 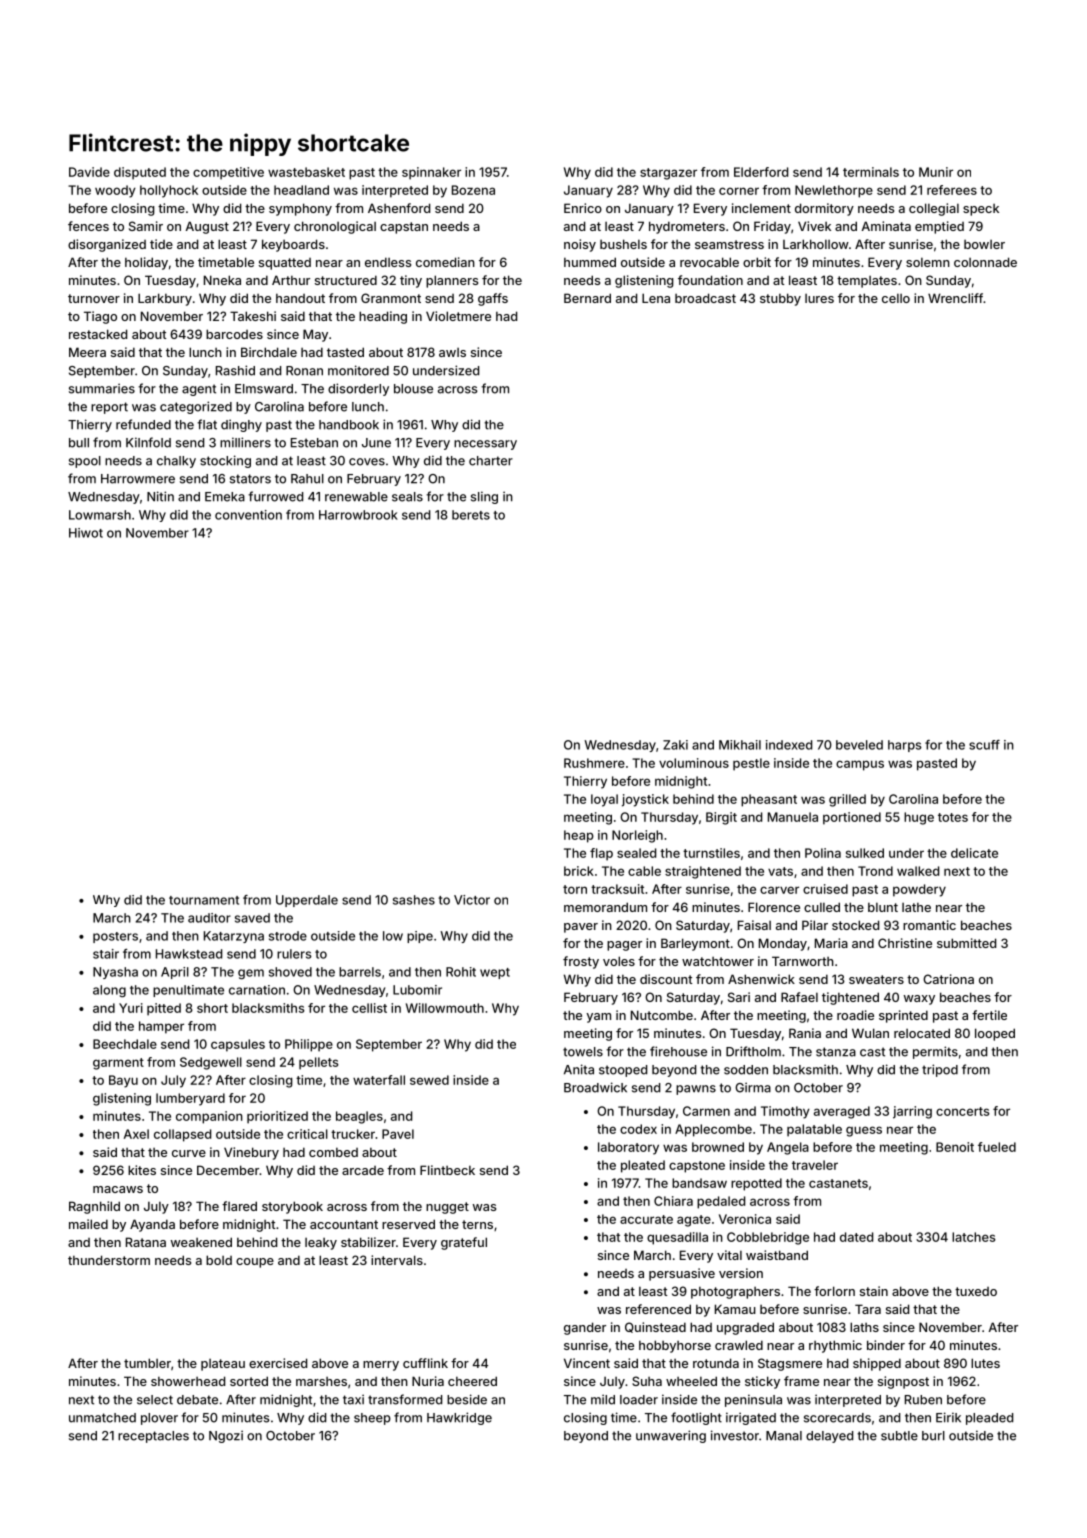 I want to click on Ngozi, so click(x=226, y=1436).
